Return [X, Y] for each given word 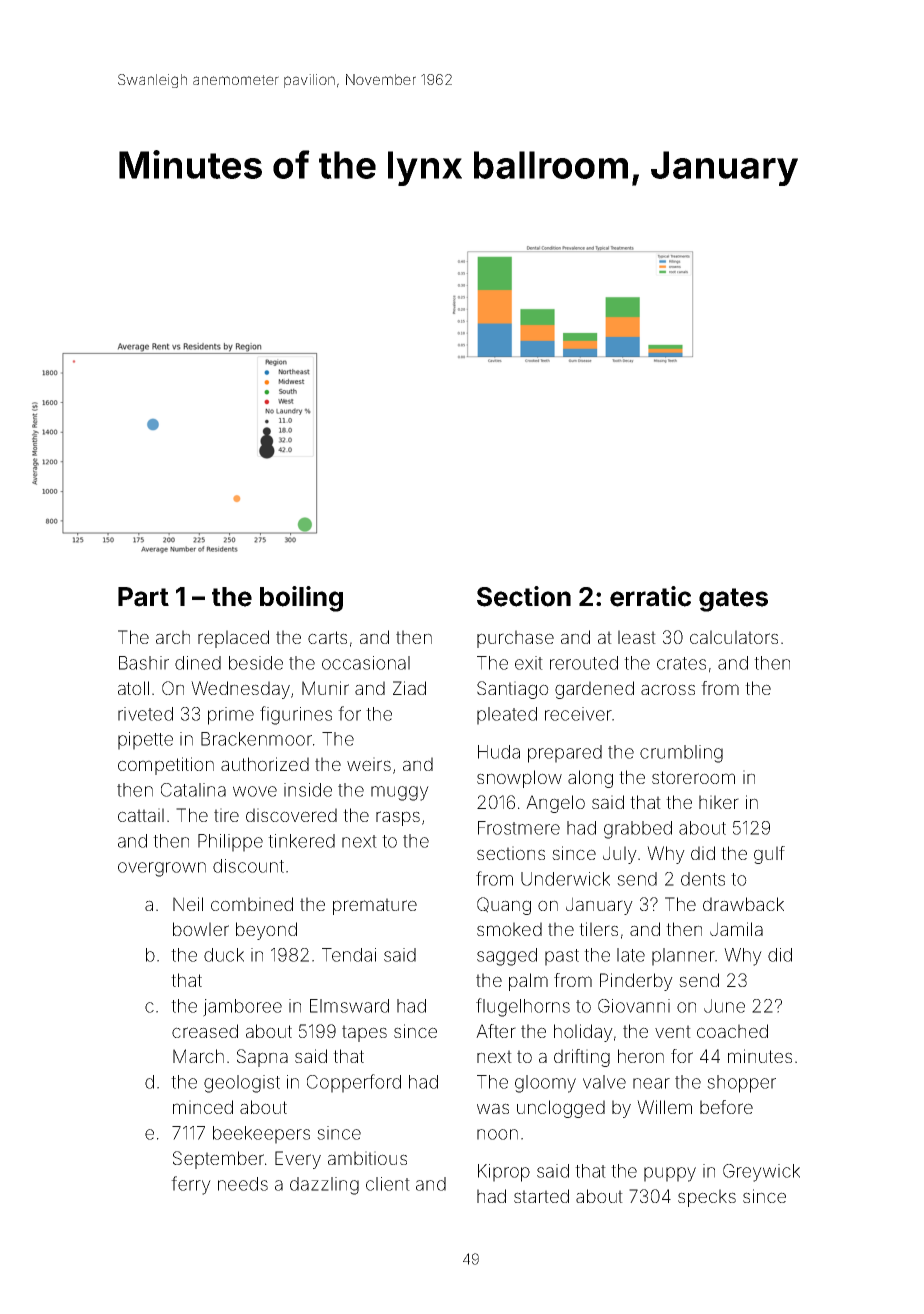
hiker [719, 802]
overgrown [162, 869]
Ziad [409, 688]
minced [203, 1107]
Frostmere [519, 828]
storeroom [693, 777]
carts [327, 637]
